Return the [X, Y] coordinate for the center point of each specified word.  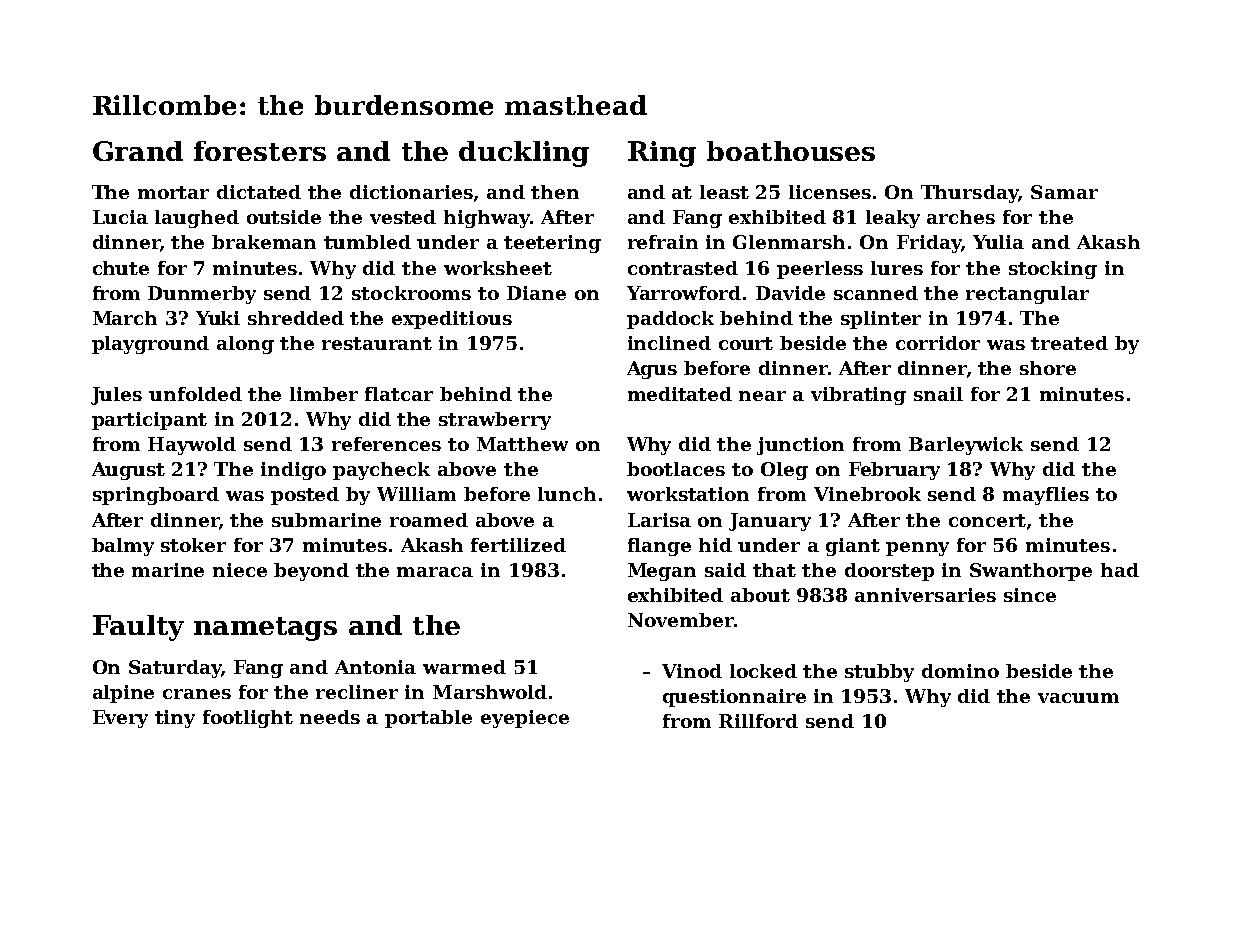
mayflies [1046, 496]
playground [150, 345]
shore [1048, 368]
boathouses [791, 151]
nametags [265, 629]
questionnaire [734, 698]
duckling [524, 154]
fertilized [518, 545]
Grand [138, 151]
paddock [670, 320]
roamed [429, 520]
